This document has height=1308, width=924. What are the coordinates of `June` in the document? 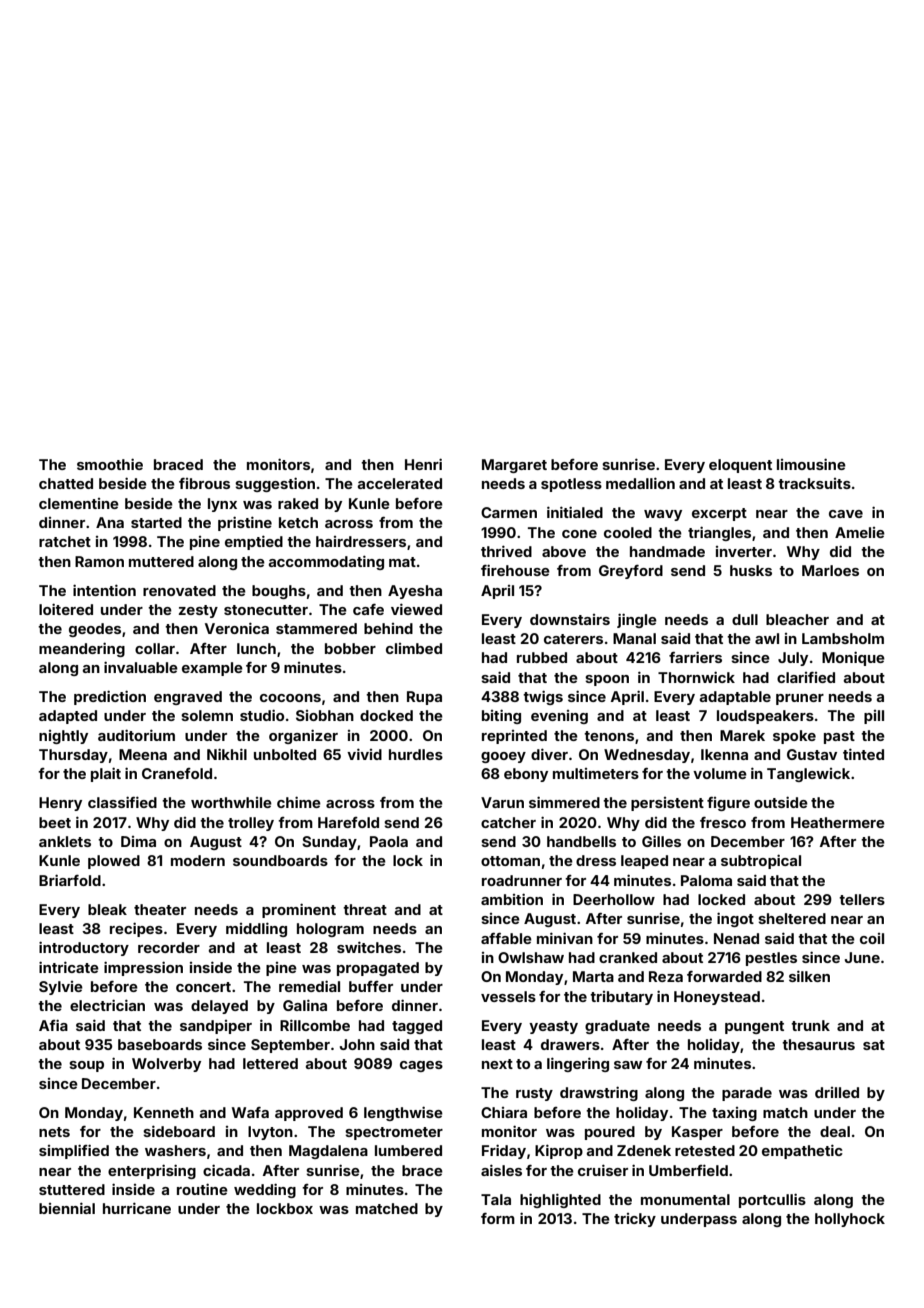 It's located at (862, 957).
